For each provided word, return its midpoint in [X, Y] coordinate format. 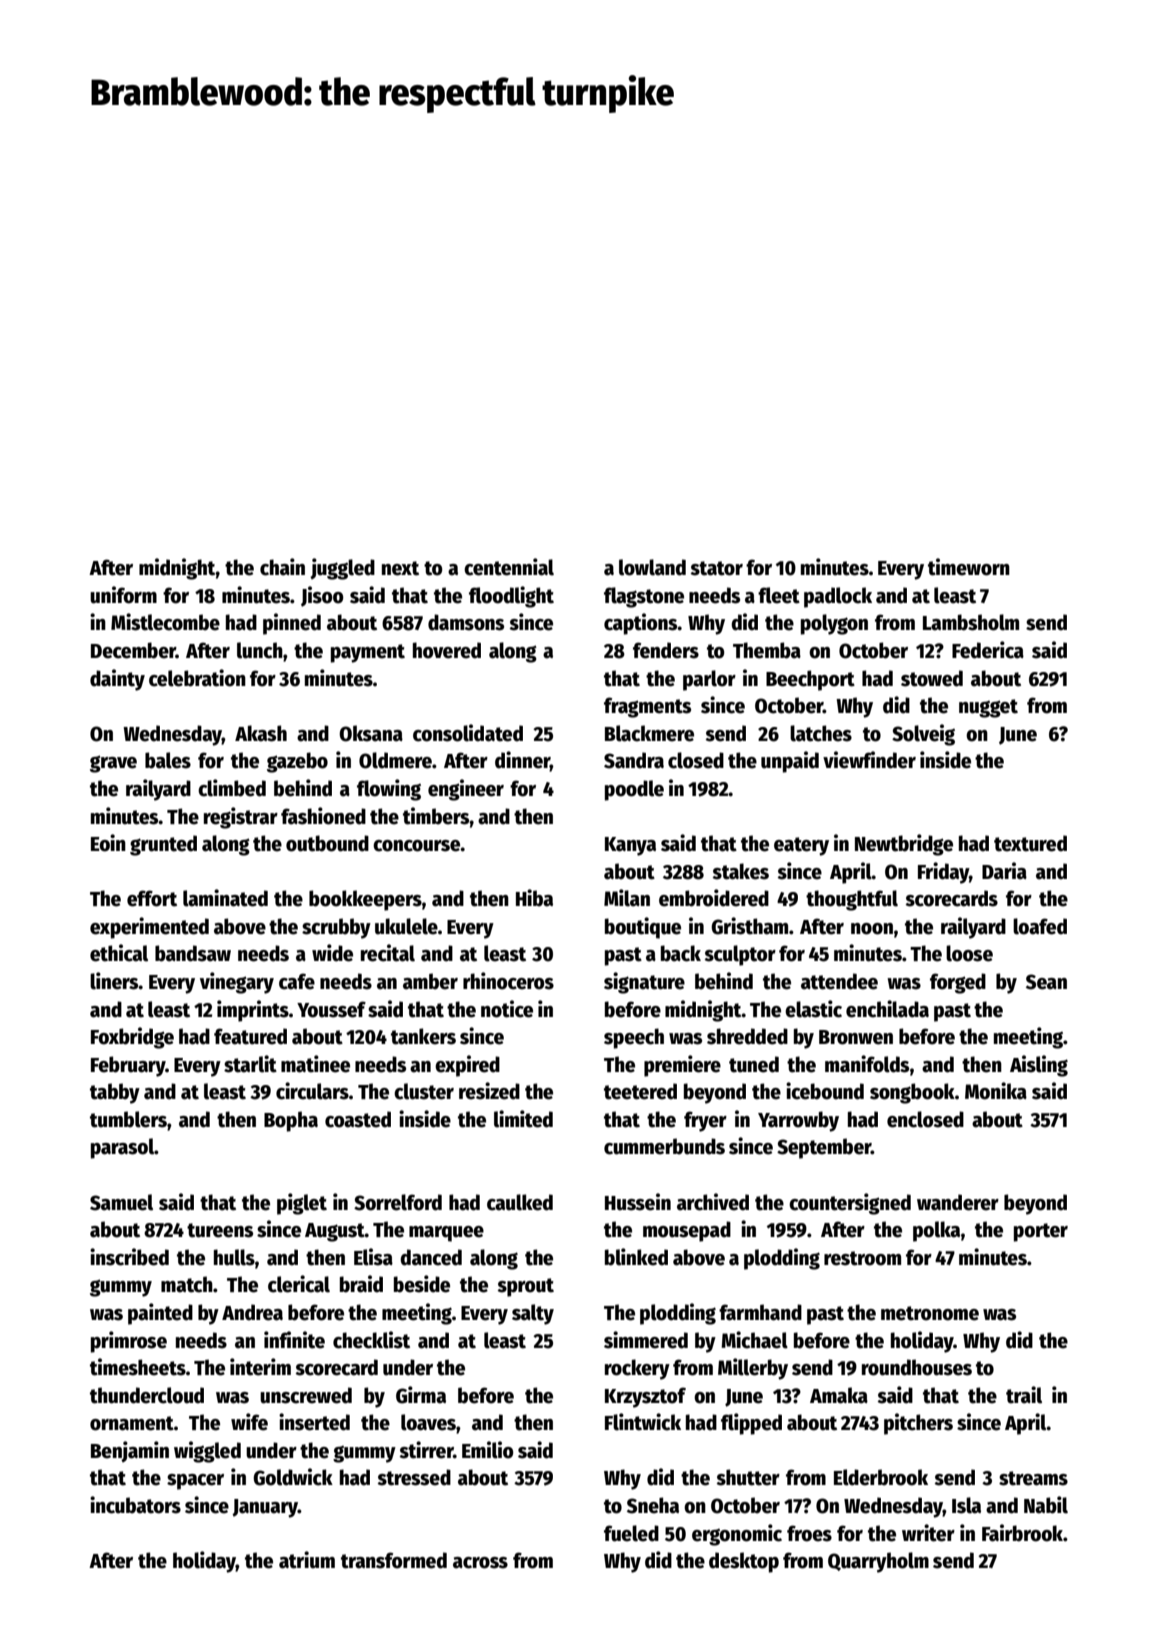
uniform [123, 595]
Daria [1004, 871]
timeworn [969, 567]
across [480, 1563]
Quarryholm [878, 1562]
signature [644, 983]
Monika [996, 1091]
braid [361, 1284]
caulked [520, 1202]
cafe [297, 981]
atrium [307, 1560]
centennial [509, 567]
